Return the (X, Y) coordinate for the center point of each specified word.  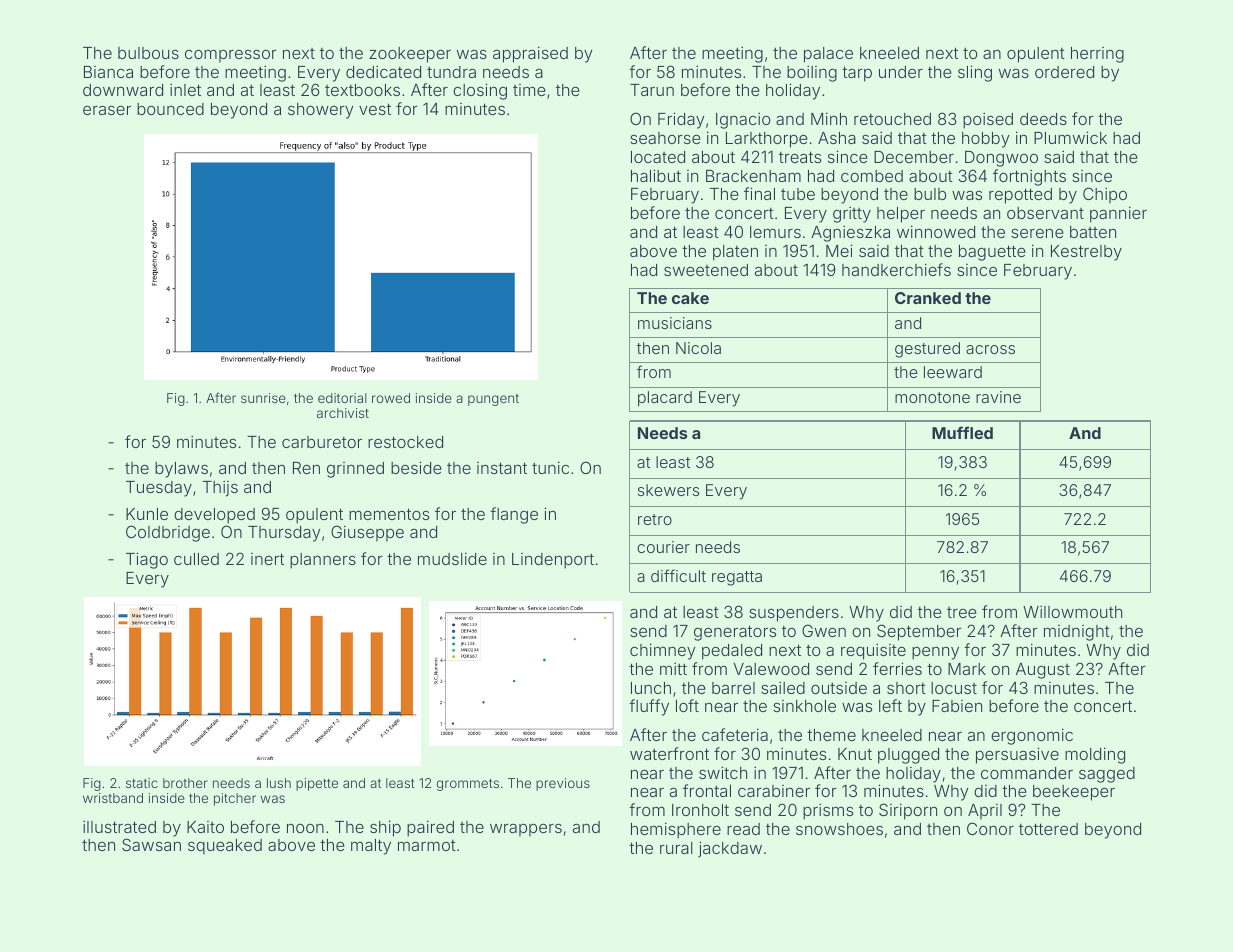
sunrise (263, 398)
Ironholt (700, 810)
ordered (1064, 72)
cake (690, 298)
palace (828, 55)
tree (962, 612)
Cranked (928, 298)
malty (371, 847)
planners (323, 561)
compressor (231, 55)
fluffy (649, 707)
